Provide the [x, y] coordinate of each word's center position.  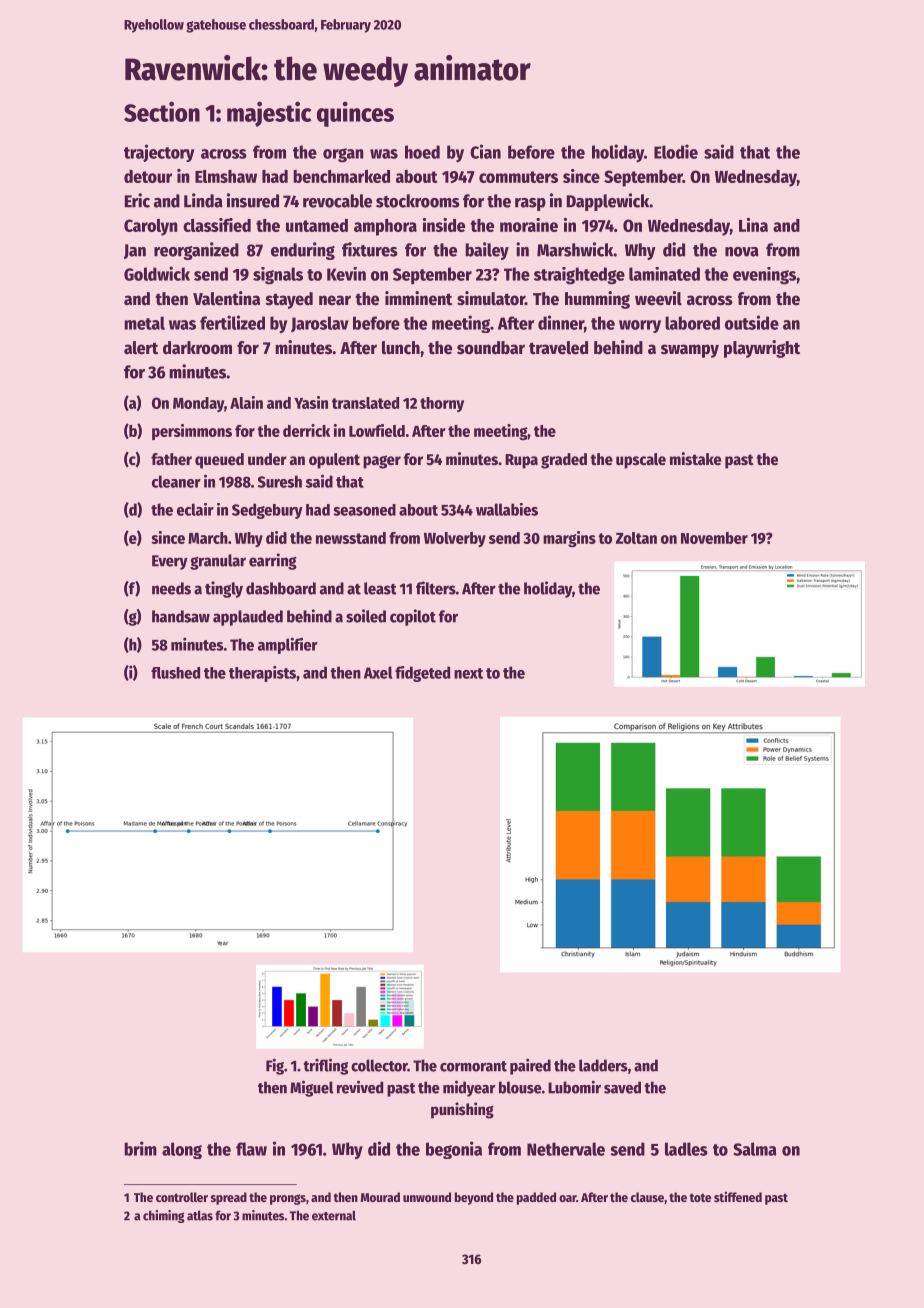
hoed [422, 152]
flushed [175, 673]
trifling [326, 1066]
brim [140, 1148]
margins [569, 539]
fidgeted [422, 674]
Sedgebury [267, 511]
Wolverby [455, 539]
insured [253, 200]
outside [752, 322]
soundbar [491, 348]
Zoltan [636, 538]
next [468, 673]
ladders [603, 1065]
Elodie [676, 151]
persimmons [192, 432]
